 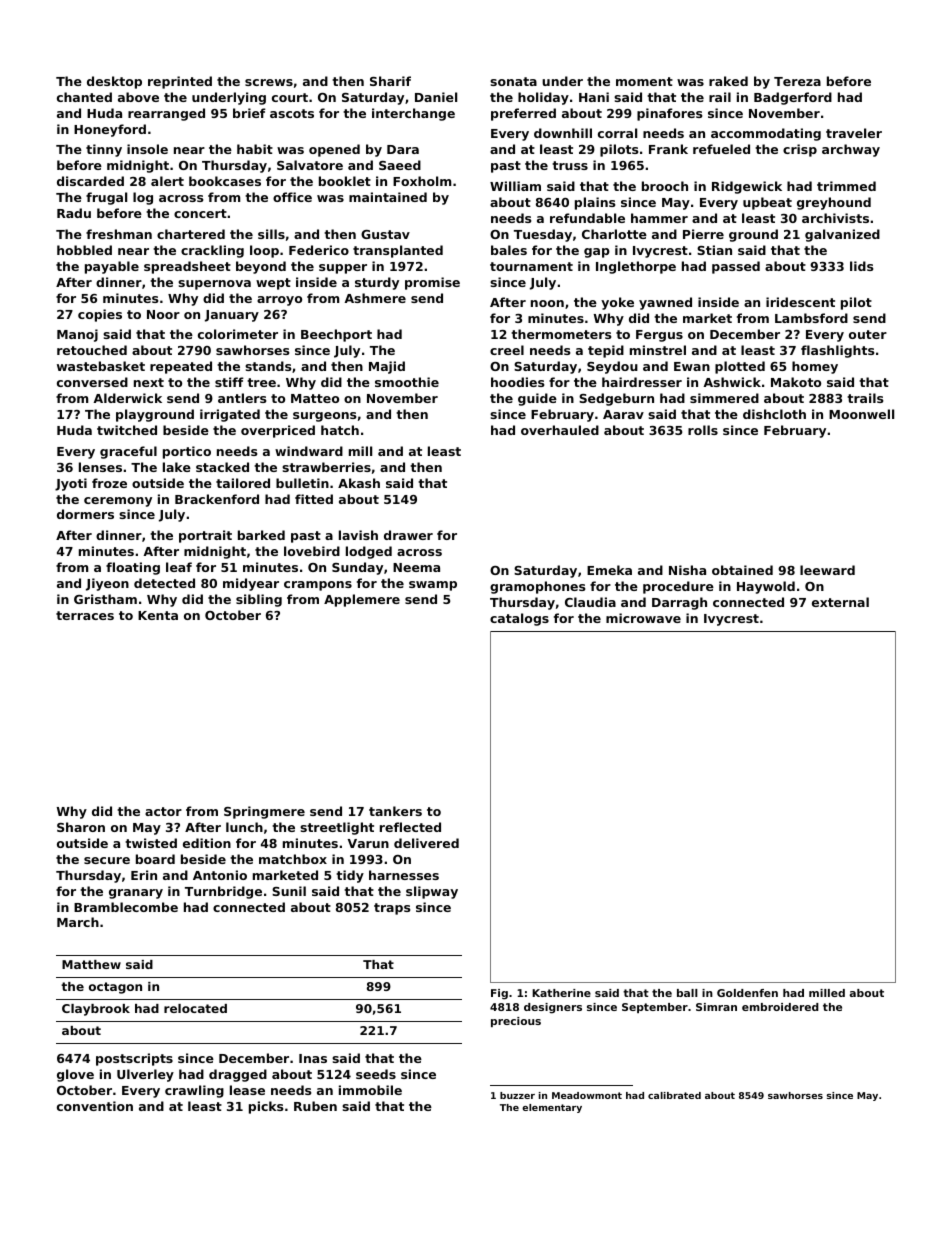 I want to click on immobile, so click(x=370, y=1090).
